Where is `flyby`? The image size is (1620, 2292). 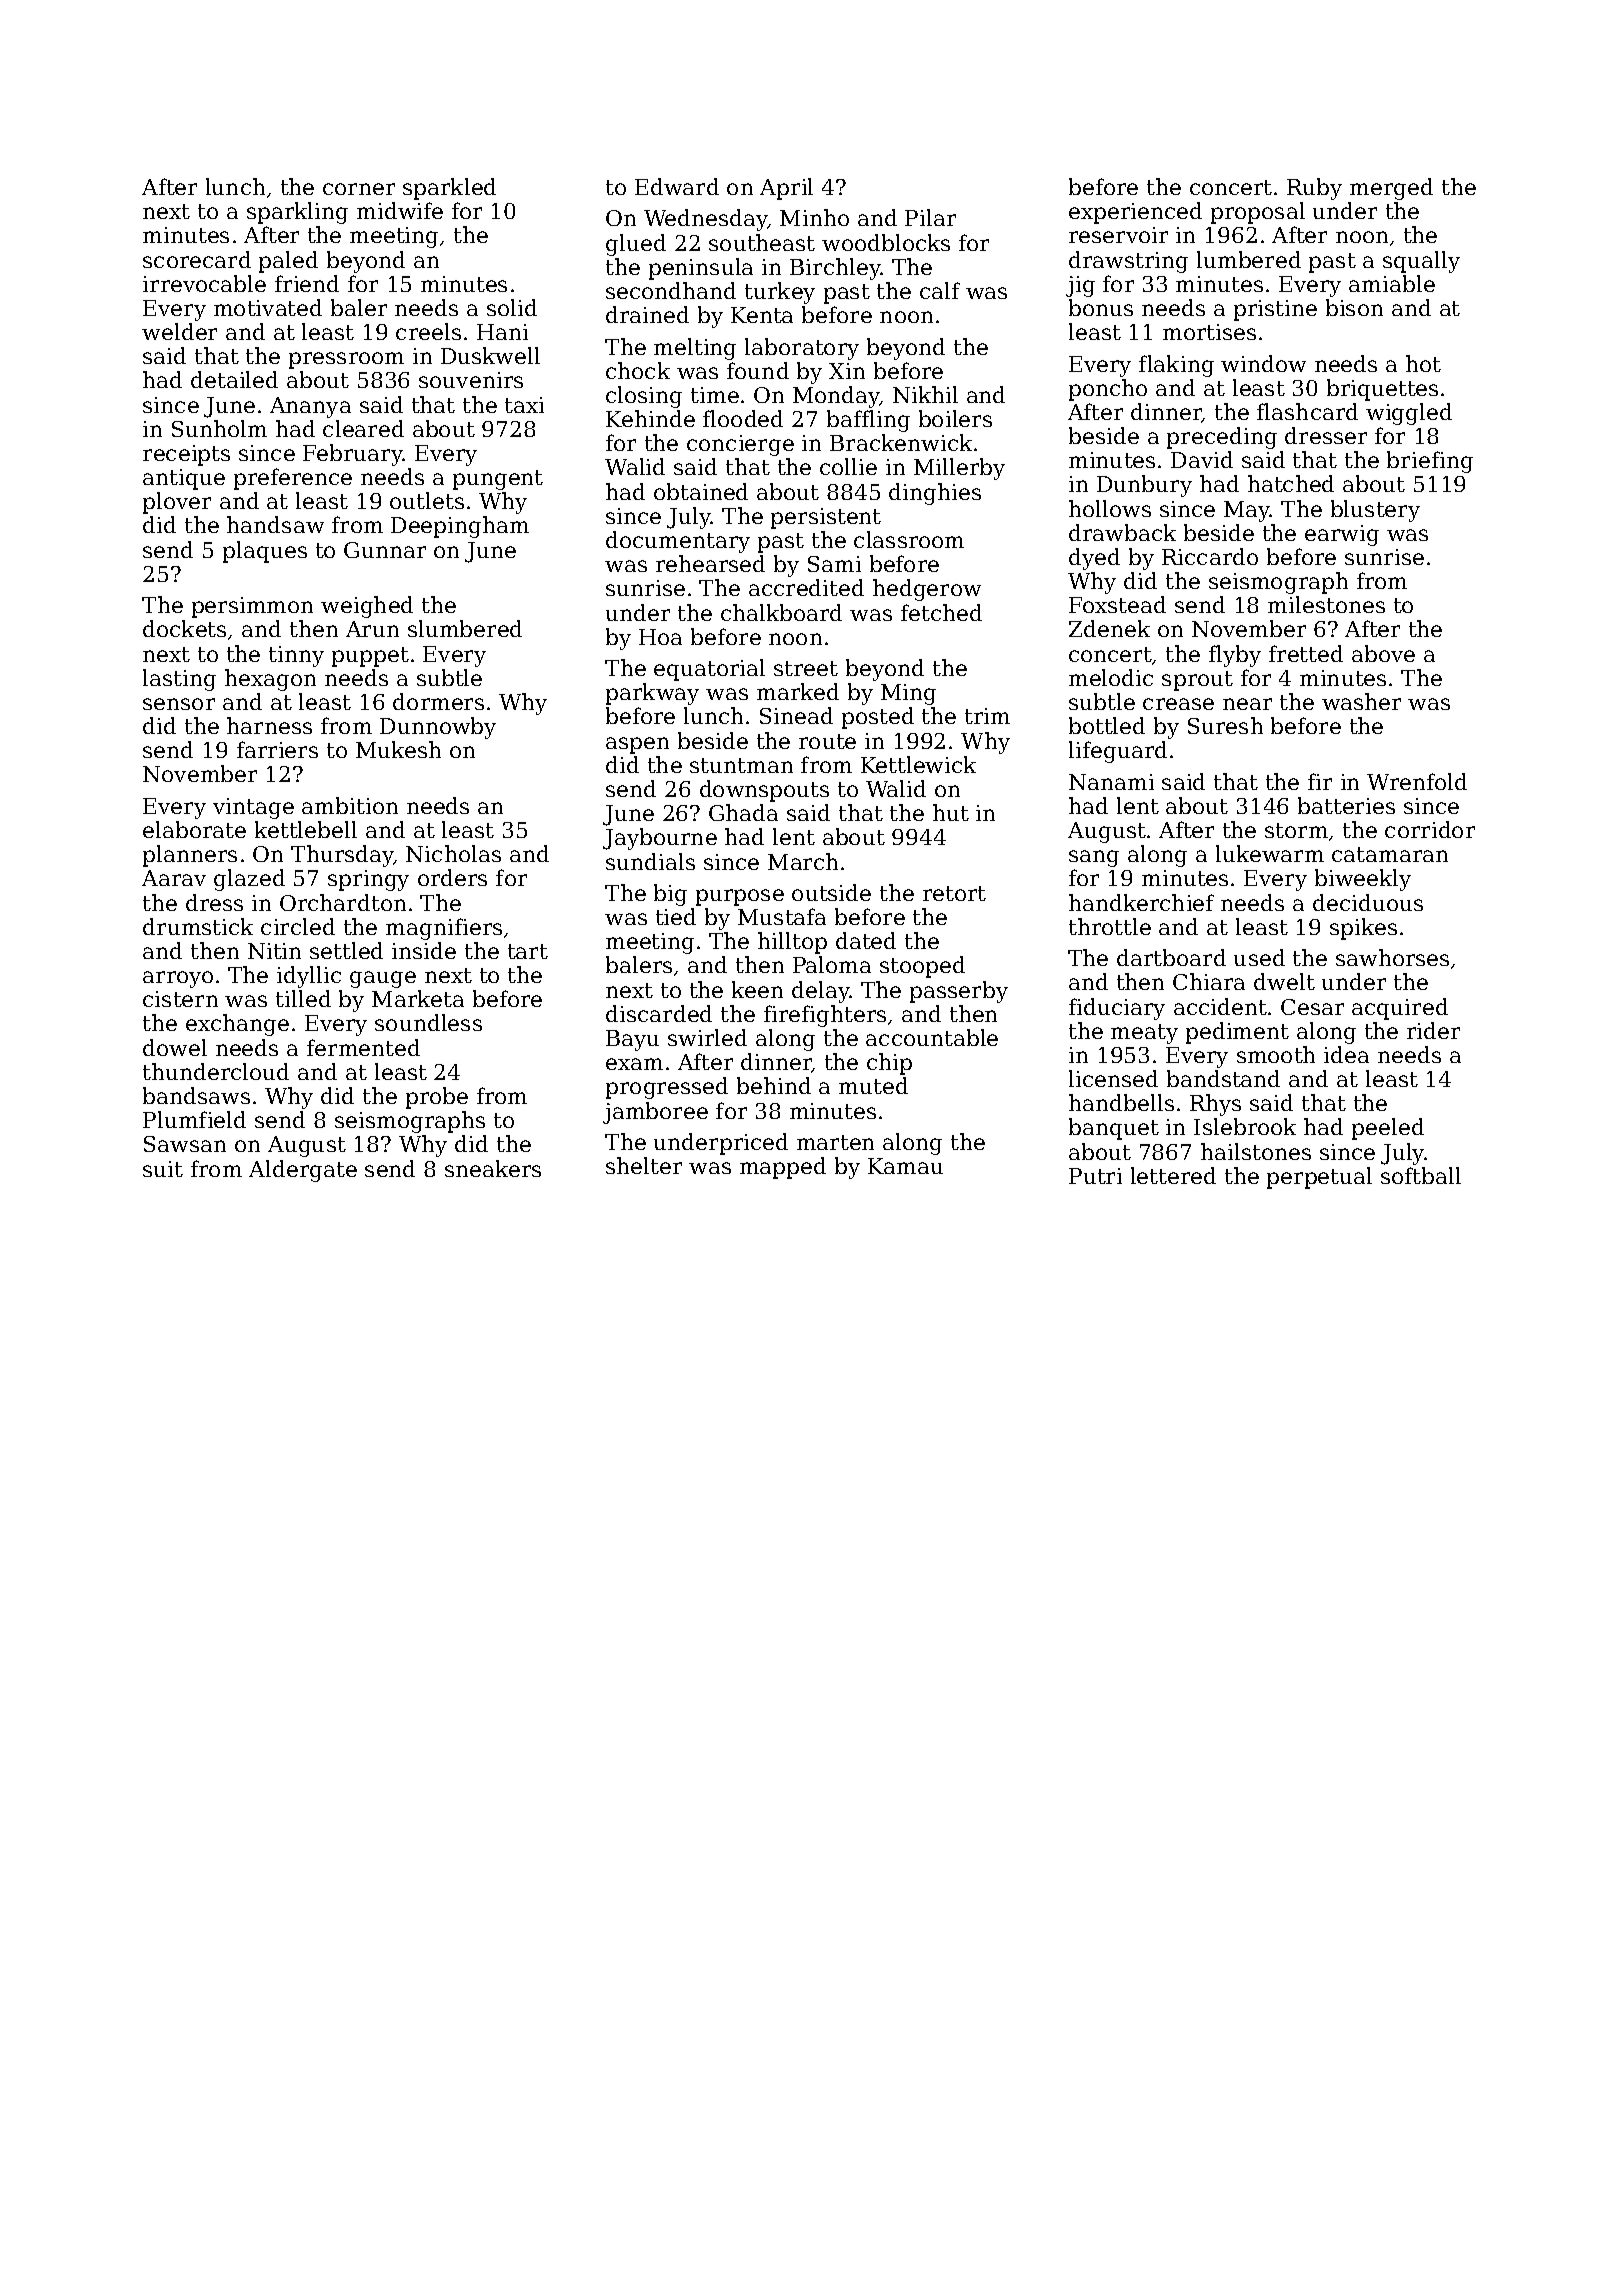 flyby is located at coordinates (1235, 656).
